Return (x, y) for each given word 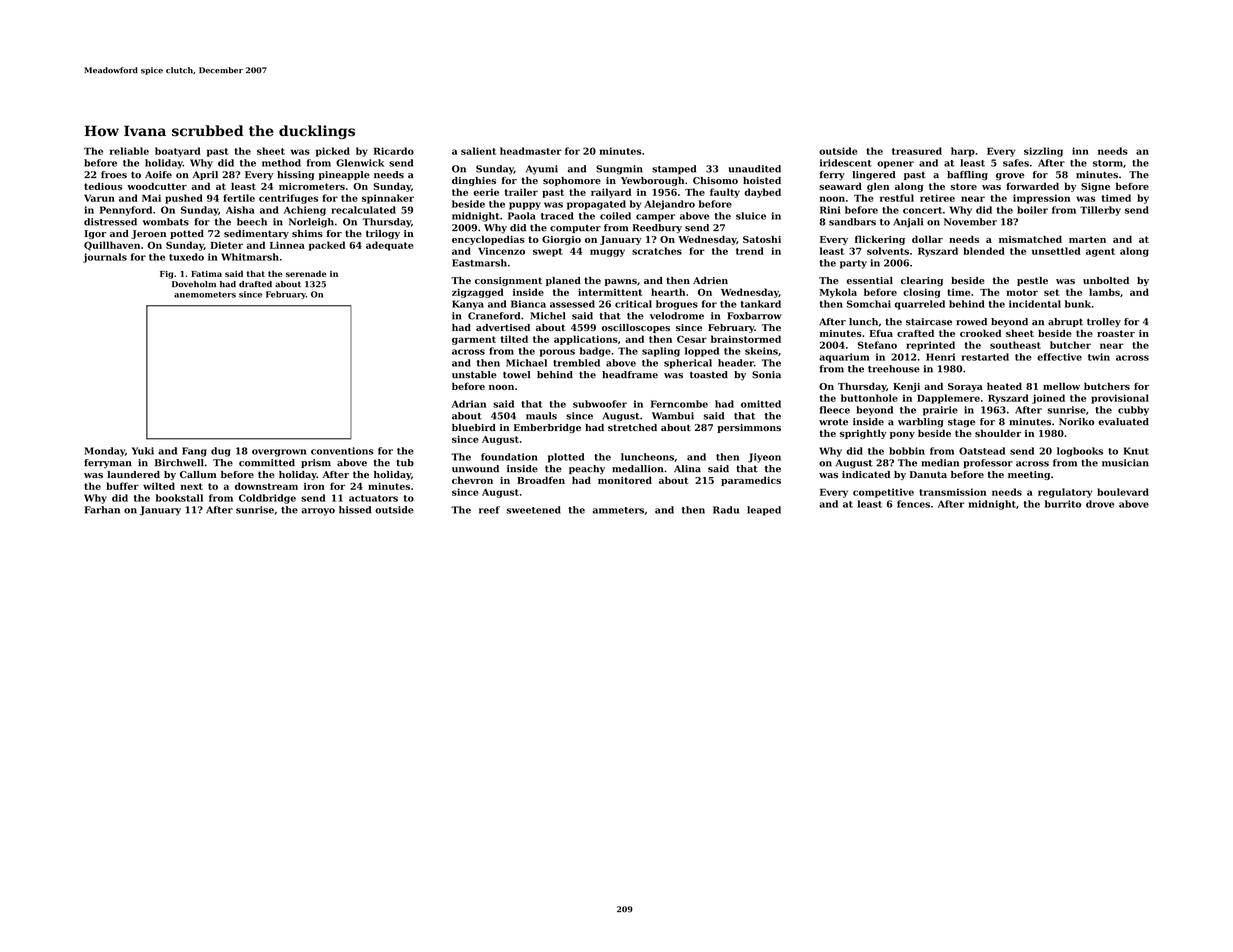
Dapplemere (948, 399)
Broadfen (541, 480)
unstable (474, 375)
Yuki (143, 451)
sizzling (1043, 152)
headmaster (531, 151)
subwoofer (600, 404)
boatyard (178, 152)
